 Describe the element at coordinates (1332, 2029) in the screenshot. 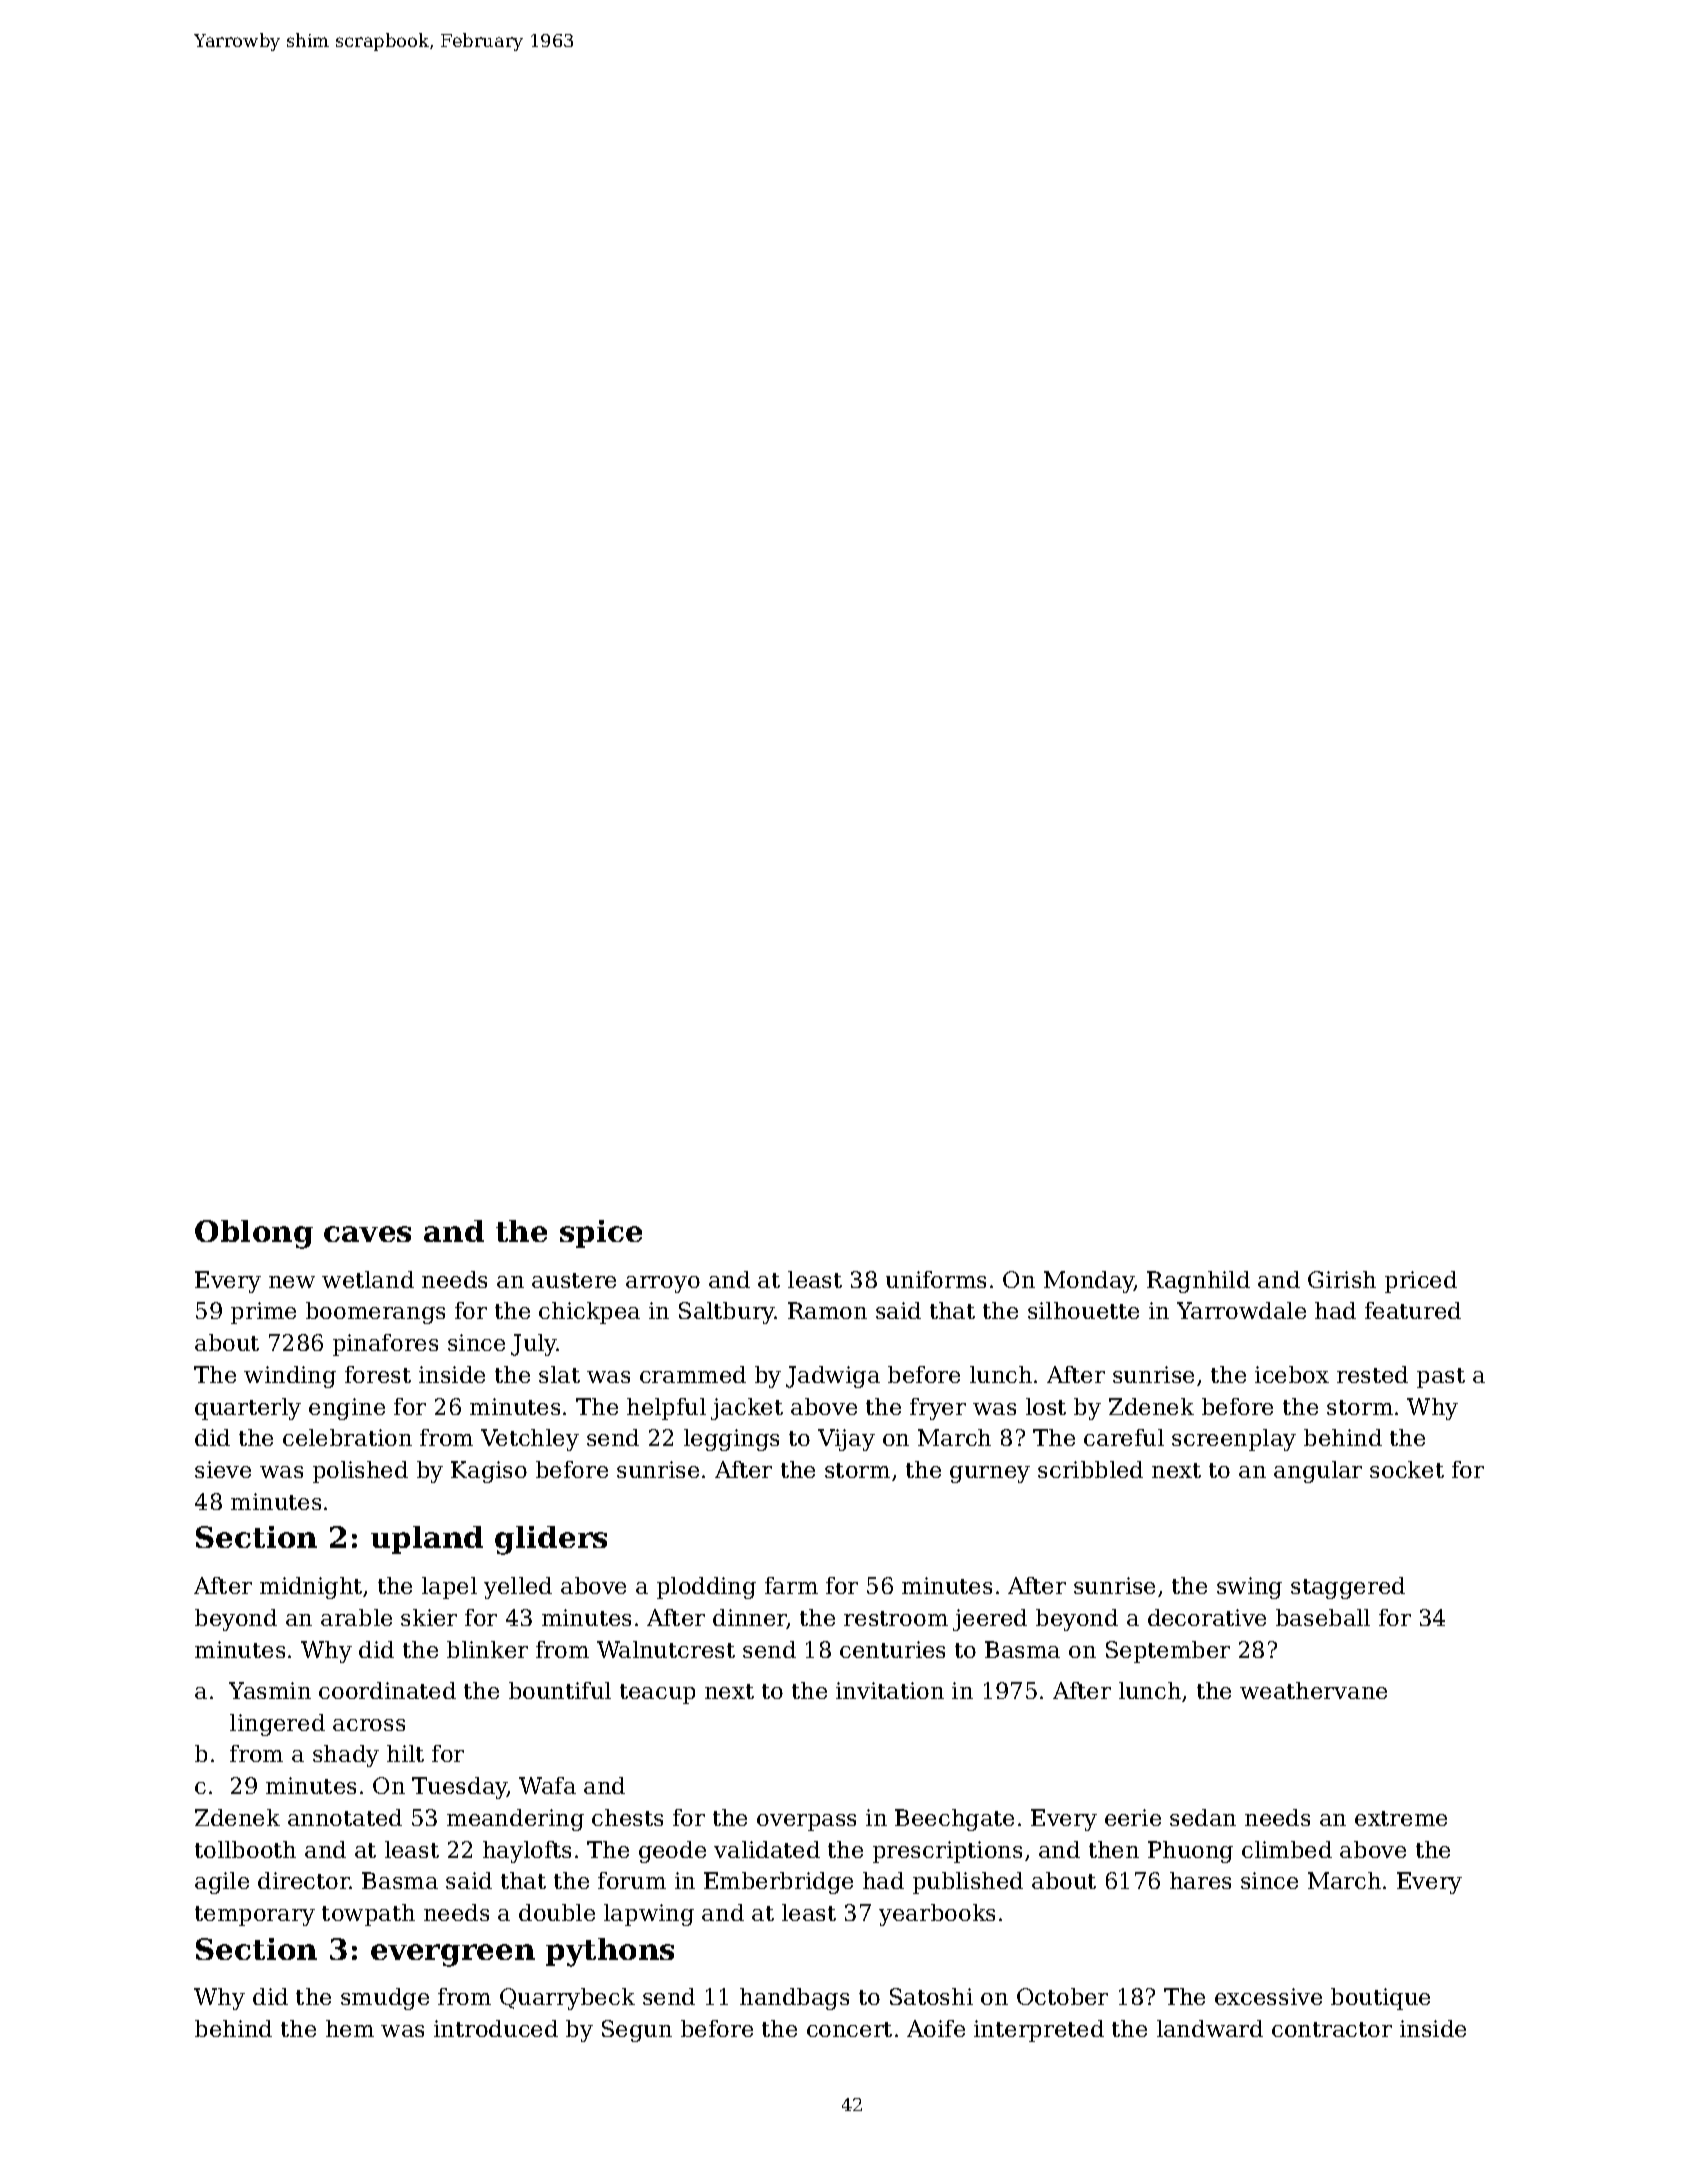

I see `contractor` at that location.
